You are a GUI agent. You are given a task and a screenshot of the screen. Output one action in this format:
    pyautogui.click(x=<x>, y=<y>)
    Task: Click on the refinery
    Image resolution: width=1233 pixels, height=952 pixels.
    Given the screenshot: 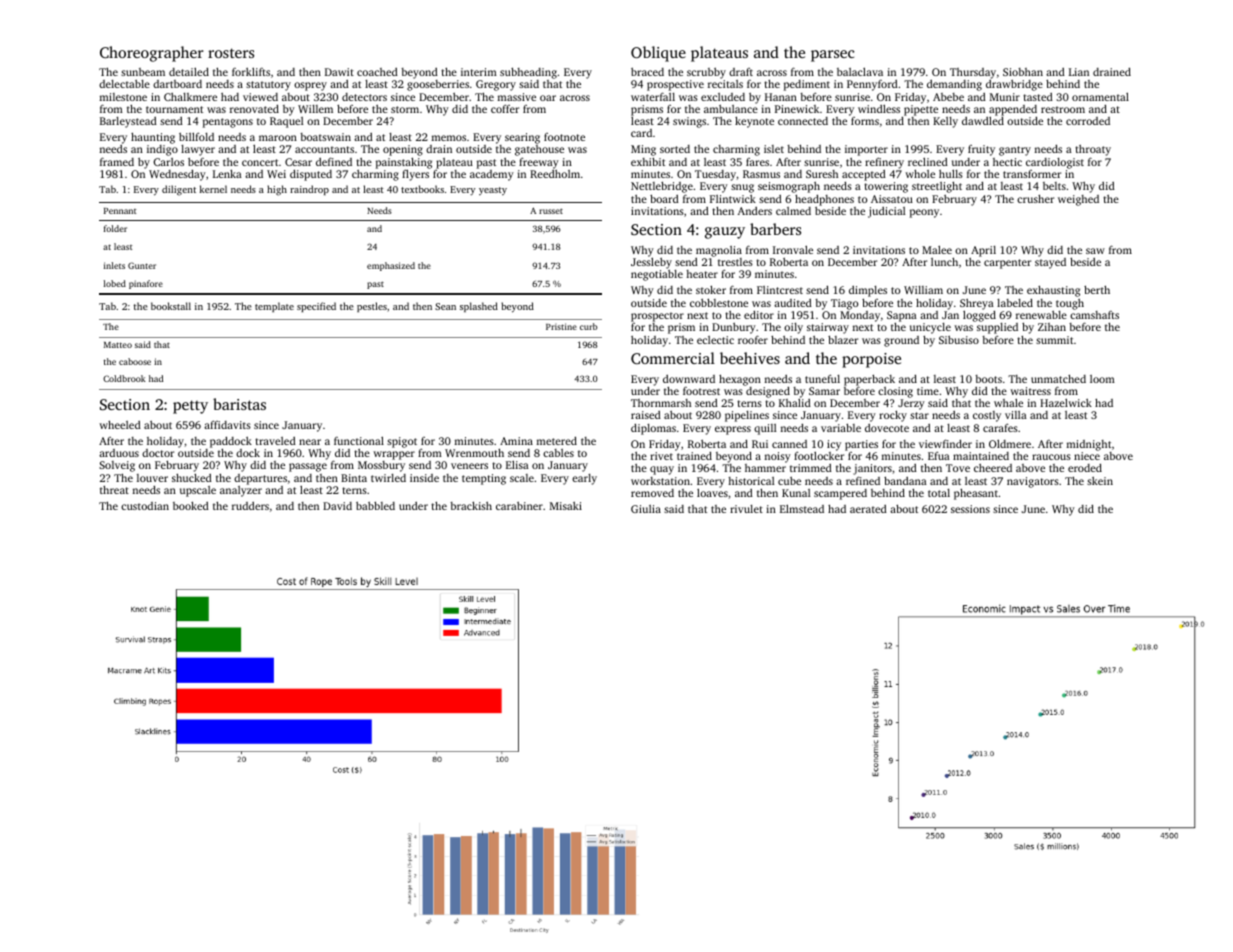 What is the action you would take?
    pyautogui.click(x=884, y=163)
